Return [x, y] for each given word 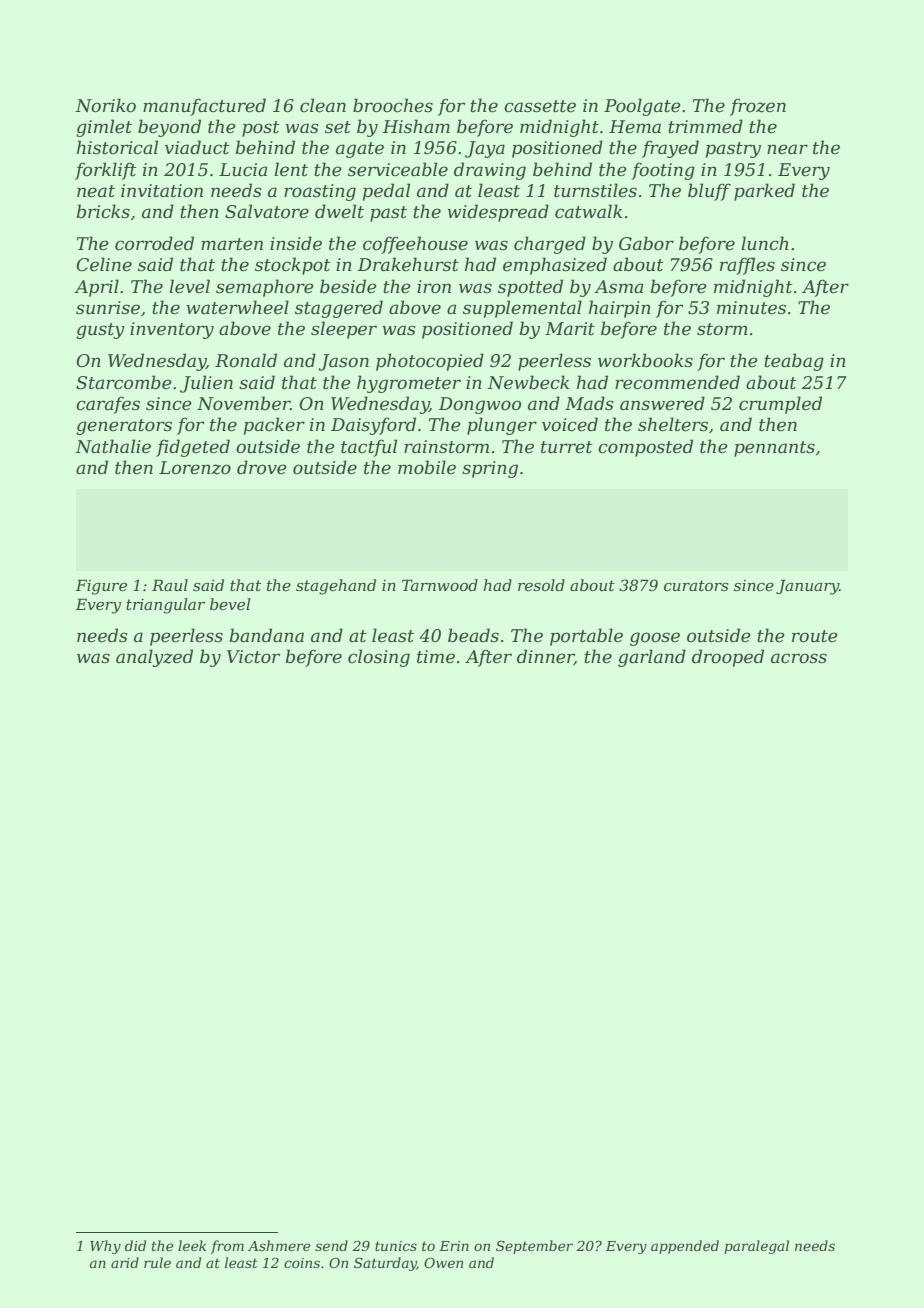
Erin [454, 1246]
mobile [427, 467]
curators [696, 585]
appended [685, 1247]
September [534, 1247]
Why [105, 1247]
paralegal [756, 1247]
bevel [230, 604]
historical [117, 147]
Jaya [485, 149]
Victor [253, 657]
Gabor [646, 243]
